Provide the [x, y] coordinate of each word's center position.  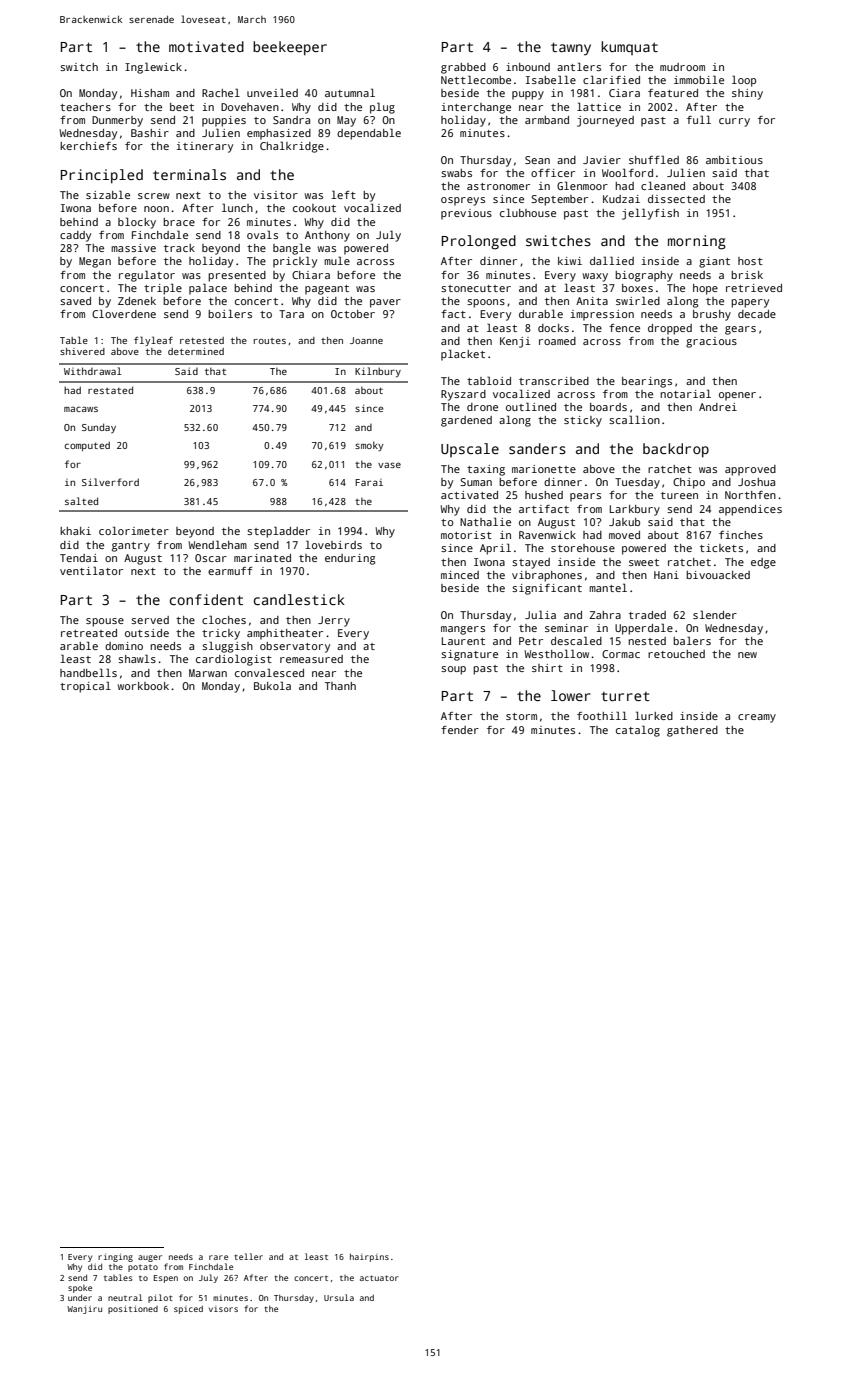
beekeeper [290, 48]
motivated [206, 46]
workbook [143, 686]
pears [585, 497]
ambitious [734, 160]
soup [453, 670]
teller [248, 1256]
